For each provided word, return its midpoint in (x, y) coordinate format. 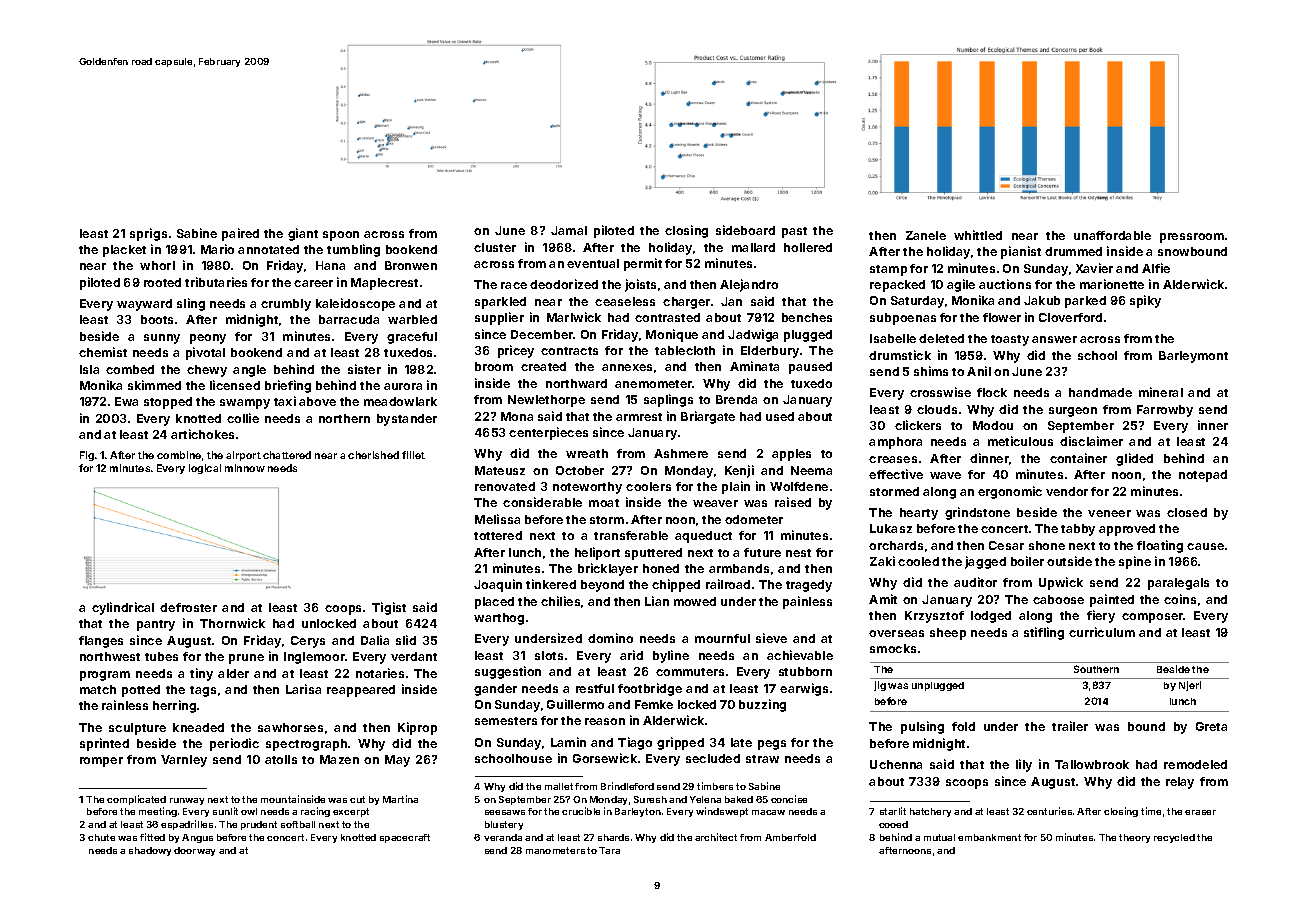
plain (736, 487)
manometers (555, 850)
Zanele (926, 235)
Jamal (569, 230)
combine (179, 455)
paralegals (1178, 584)
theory (1134, 838)
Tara (609, 850)
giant (303, 234)
